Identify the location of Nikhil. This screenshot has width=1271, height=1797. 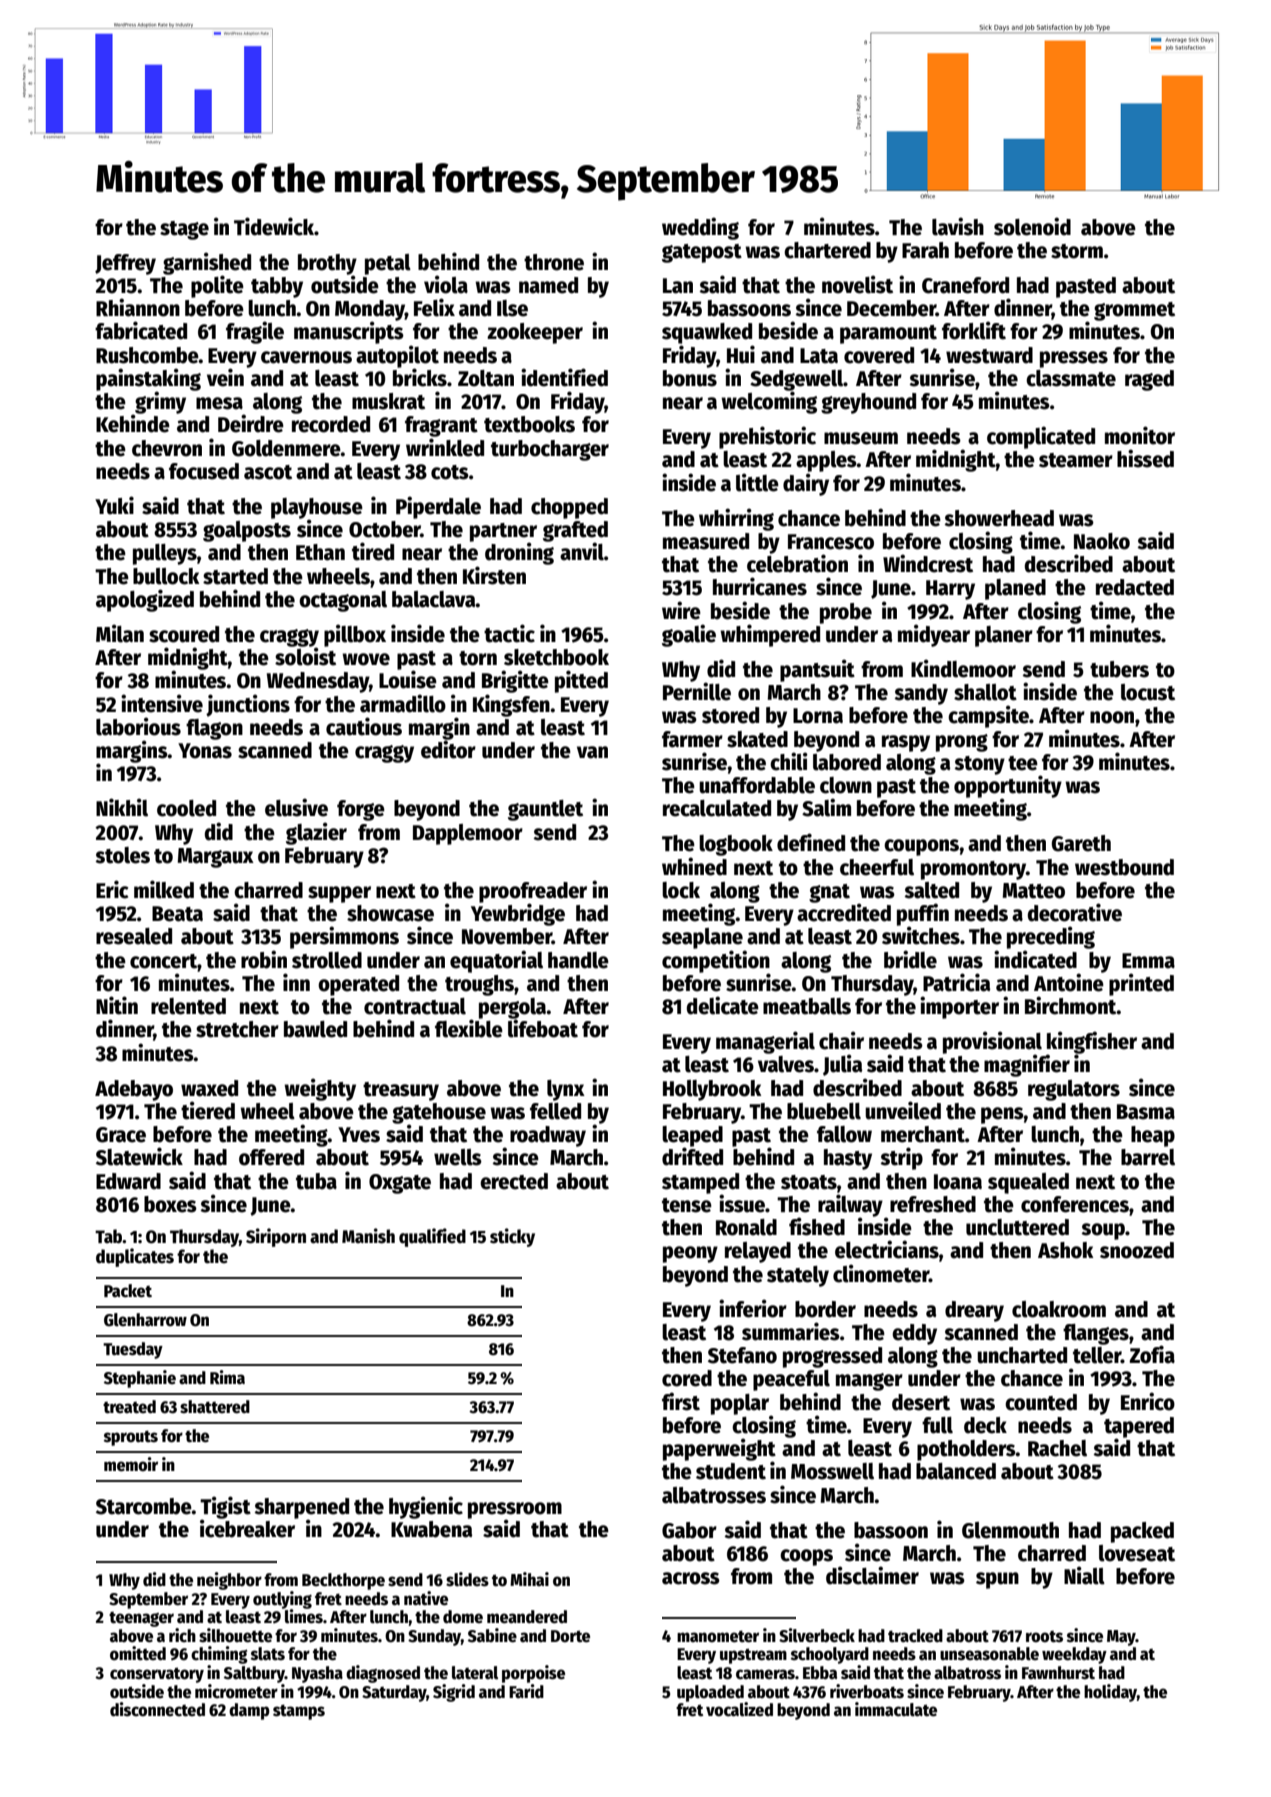
(122, 807).
